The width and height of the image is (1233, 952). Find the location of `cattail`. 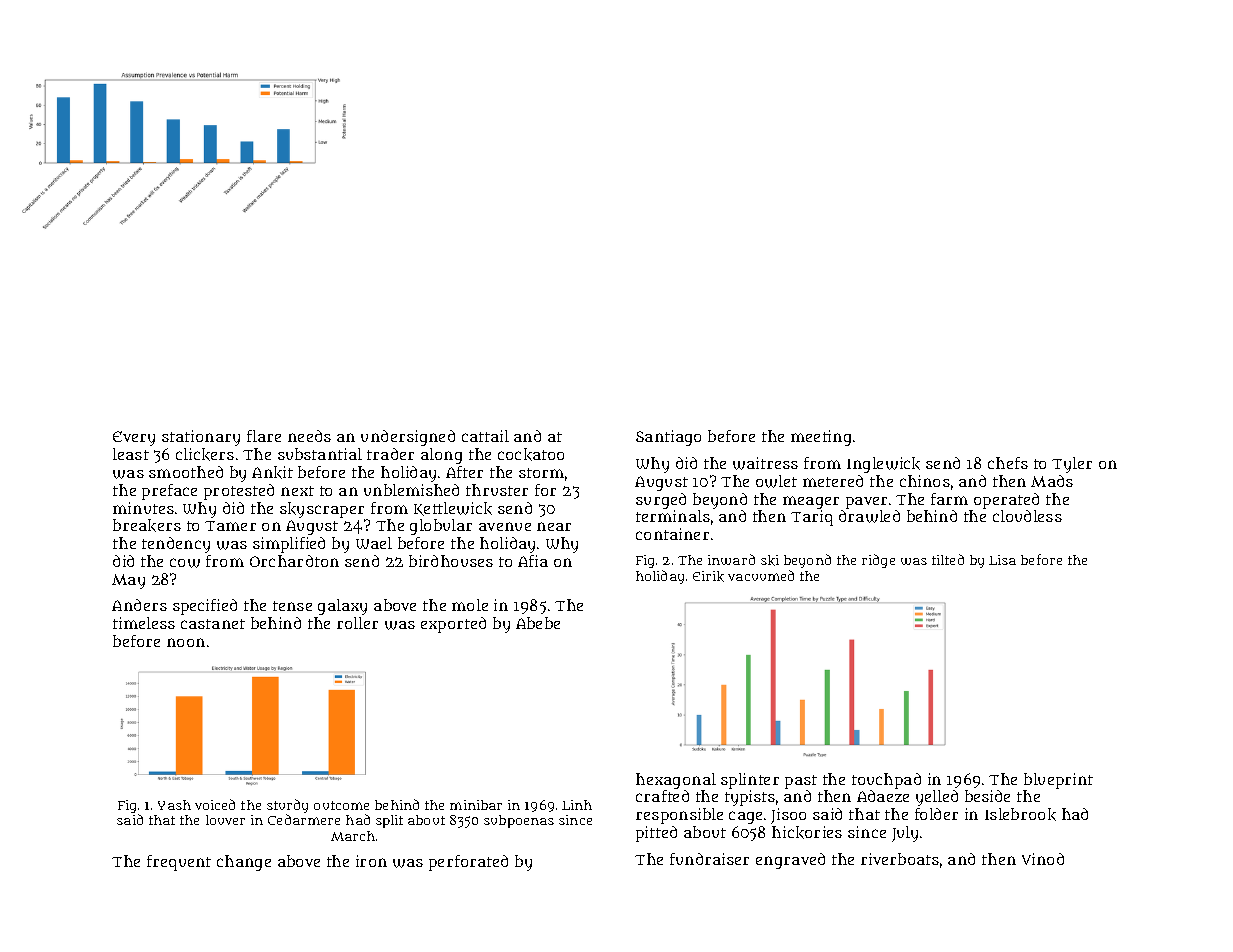

cattail is located at coordinates (485, 436).
